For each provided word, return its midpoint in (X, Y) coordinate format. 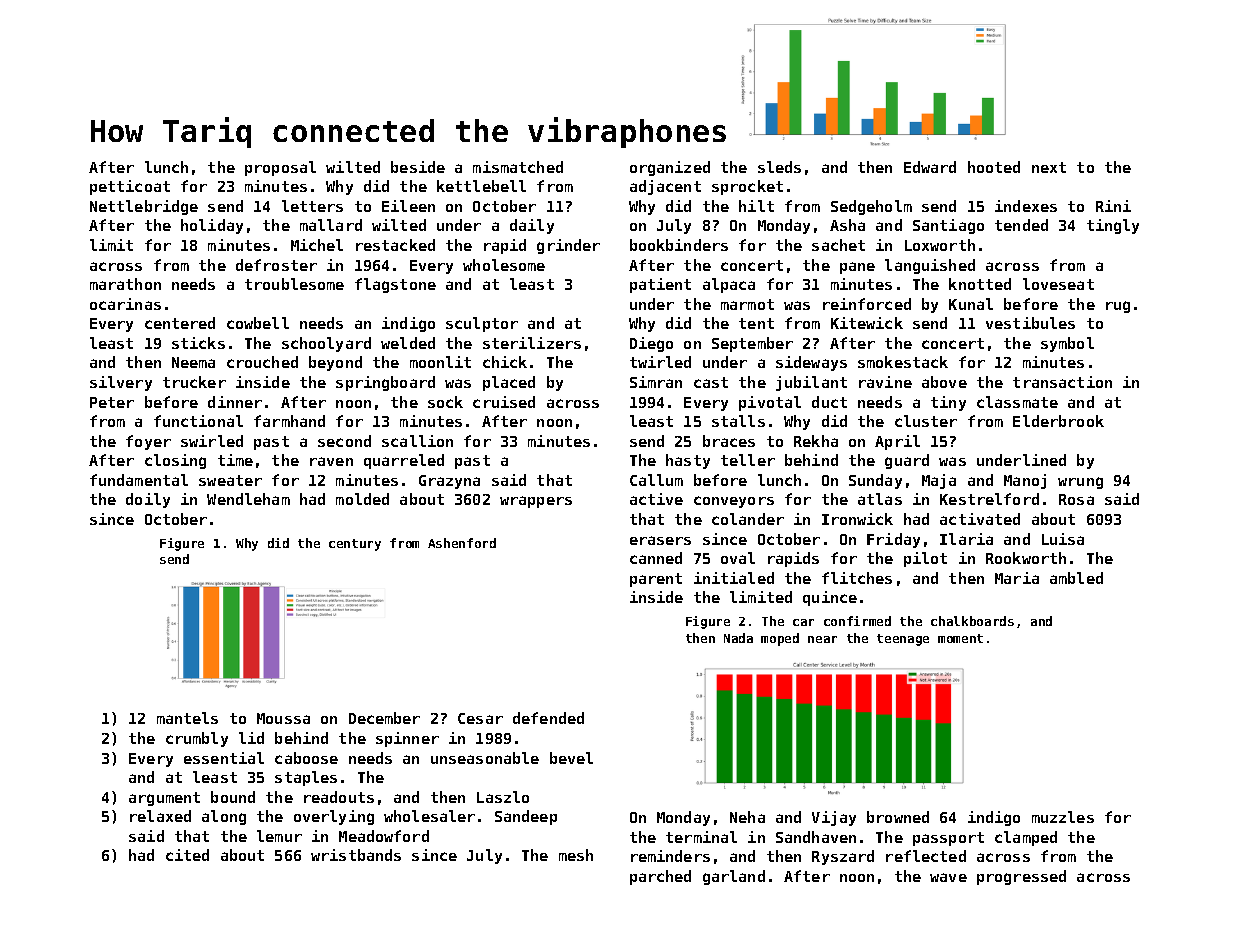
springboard (385, 383)
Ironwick (857, 519)
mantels (187, 718)
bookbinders (679, 245)
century (355, 545)
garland (734, 877)
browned (898, 817)
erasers (660, 540)
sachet (838, 245)
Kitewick (867, 323)
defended (548, 718)
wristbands (356, 855)
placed (509, 383)
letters (312, 206)
